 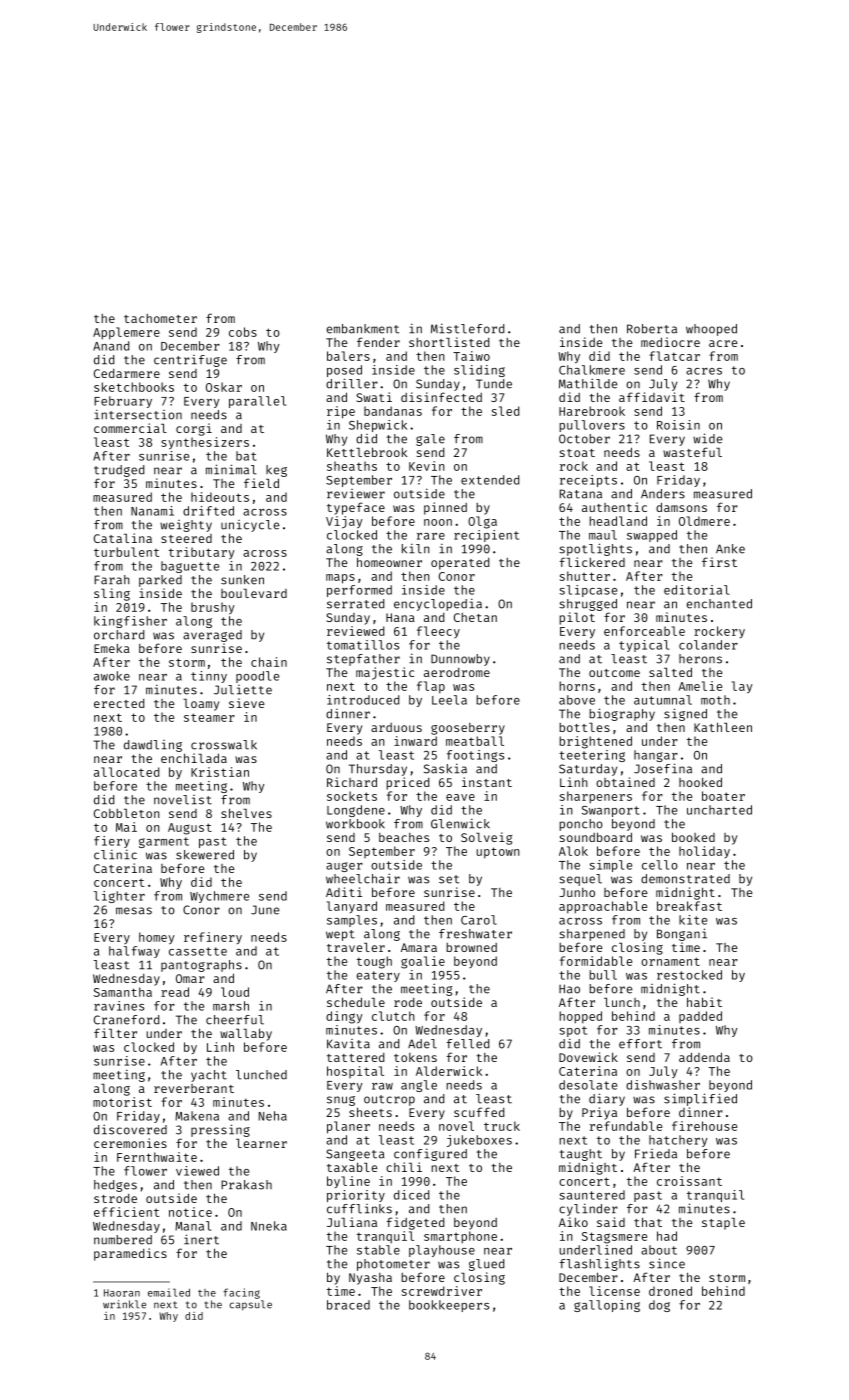 I want to click on enforceable, so click(x=644, y=631).
